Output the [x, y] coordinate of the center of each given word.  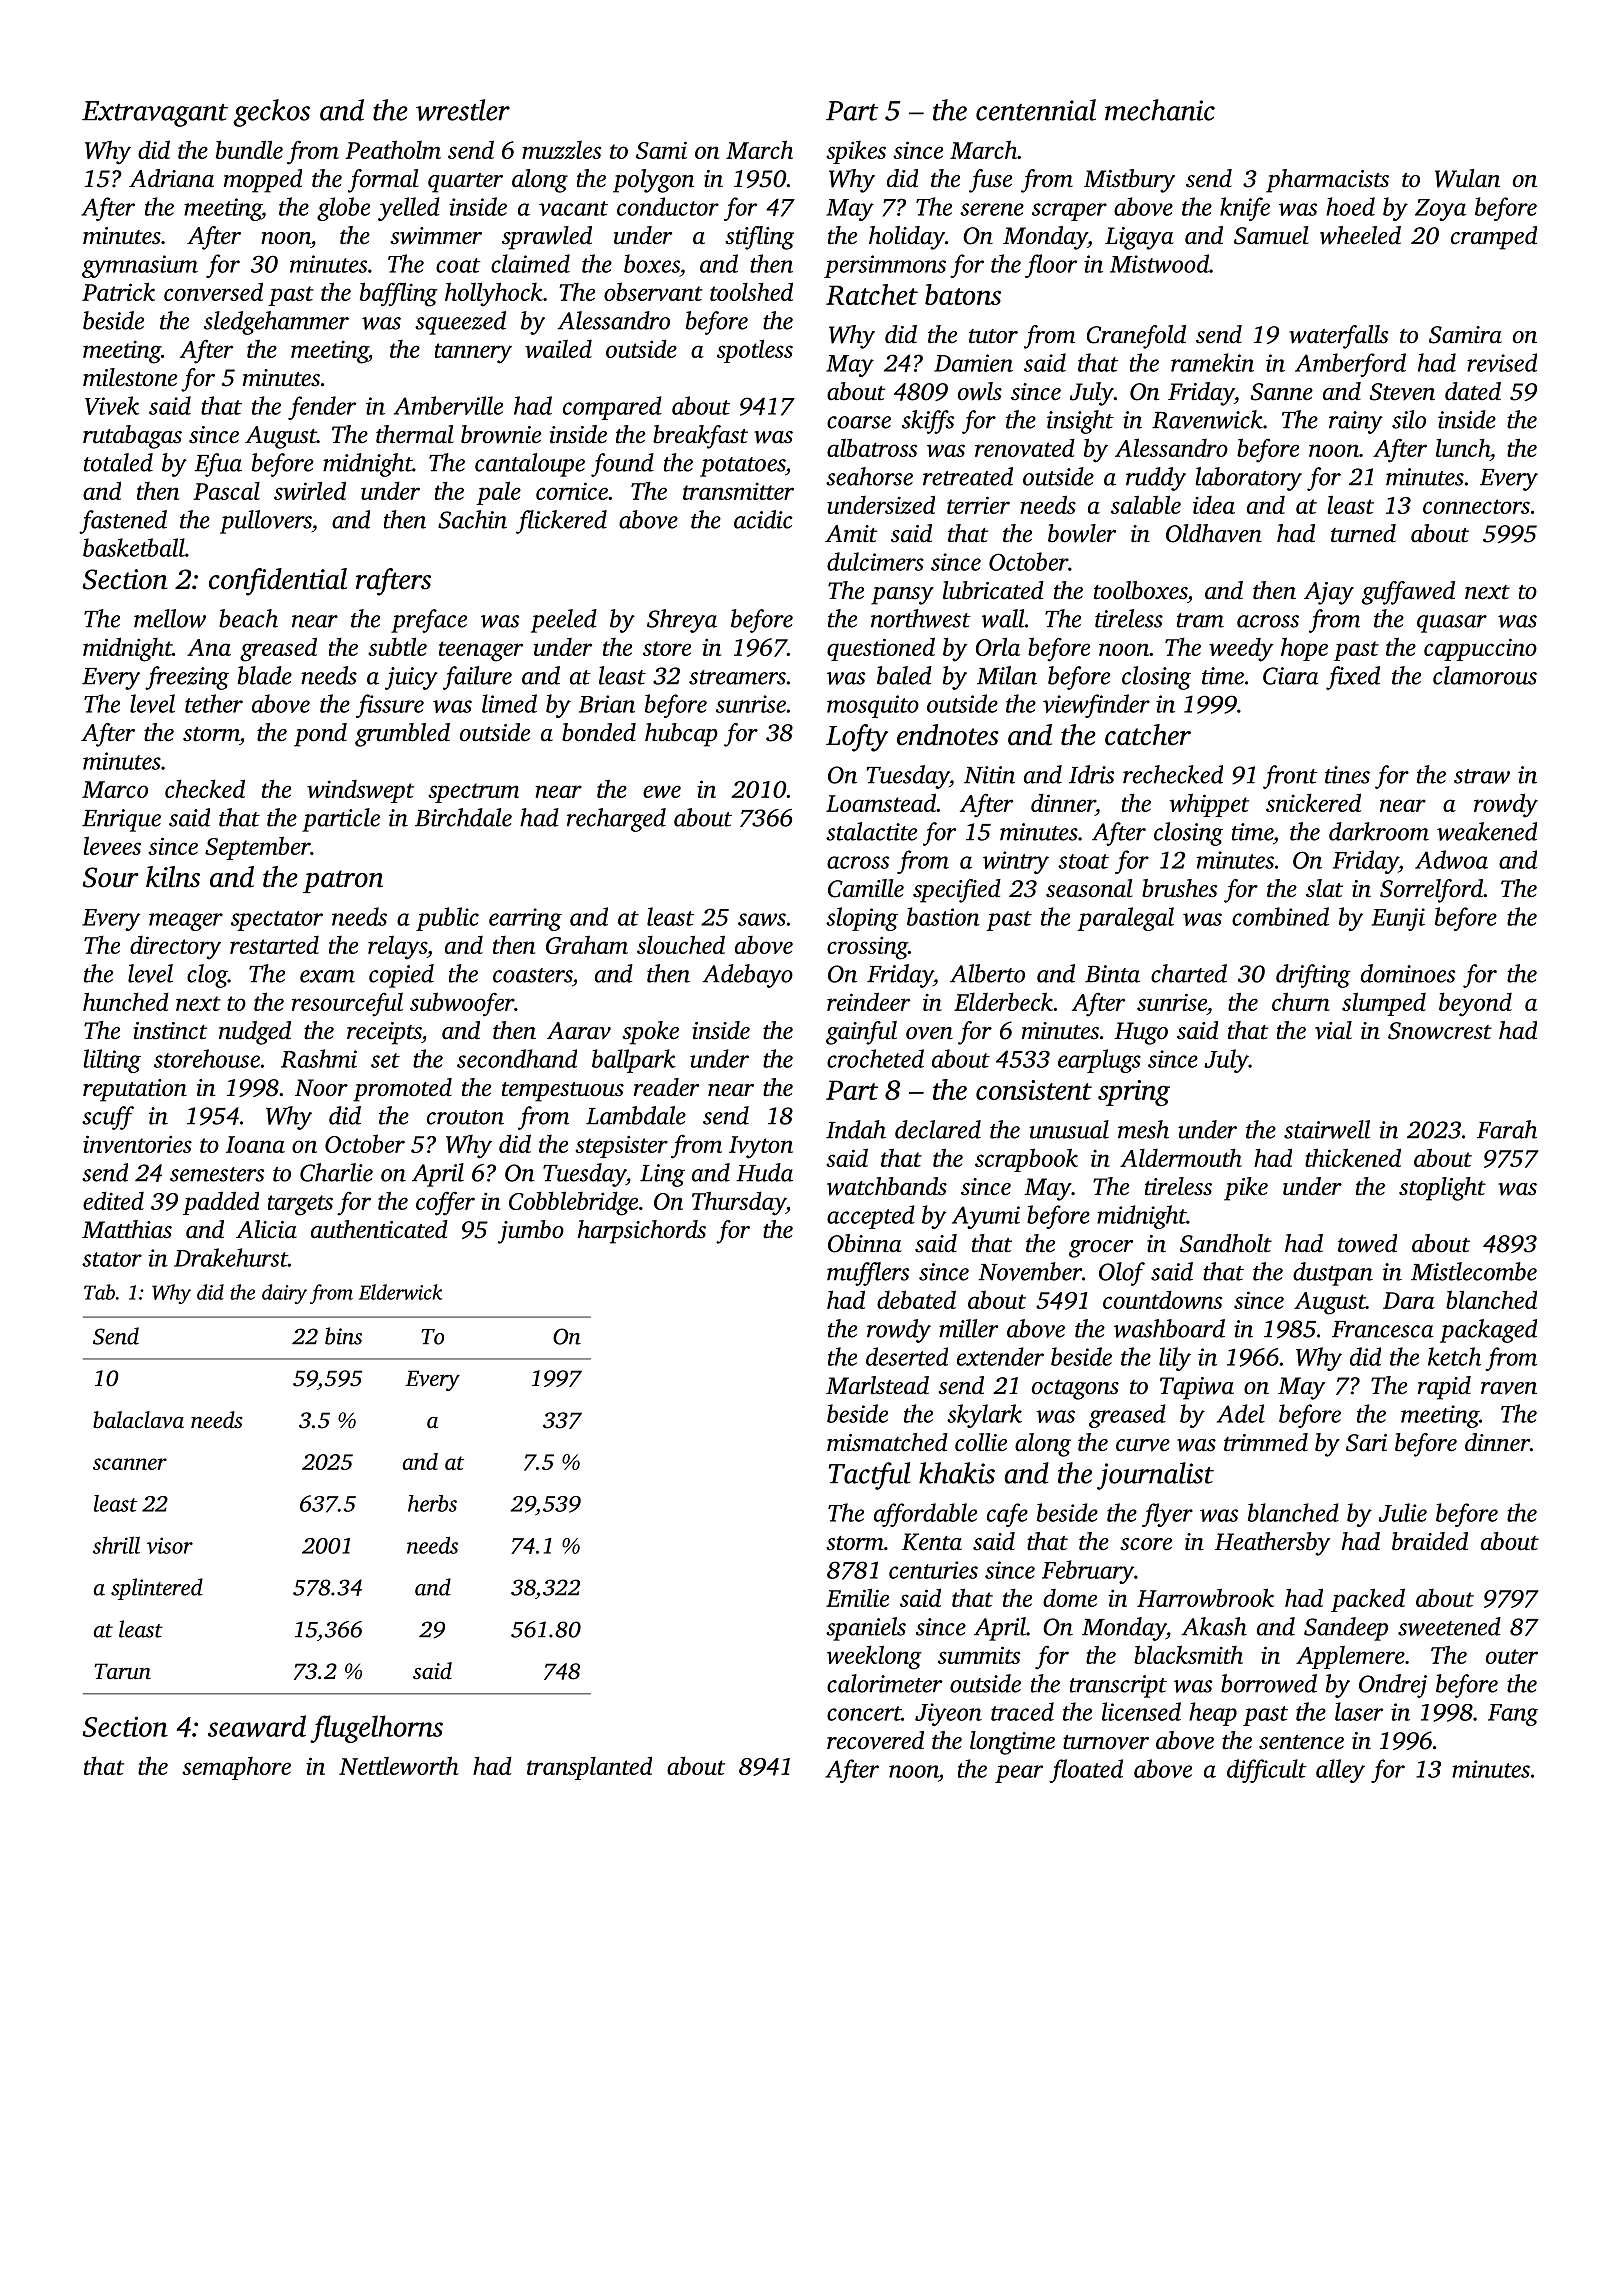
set [385, 1060]
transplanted [589, 1768]
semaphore [236, 1768]
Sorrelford [1431, 891]
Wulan [1467, 178]
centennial [1036, 110]
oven [929, 1033]
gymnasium [140, 266]
